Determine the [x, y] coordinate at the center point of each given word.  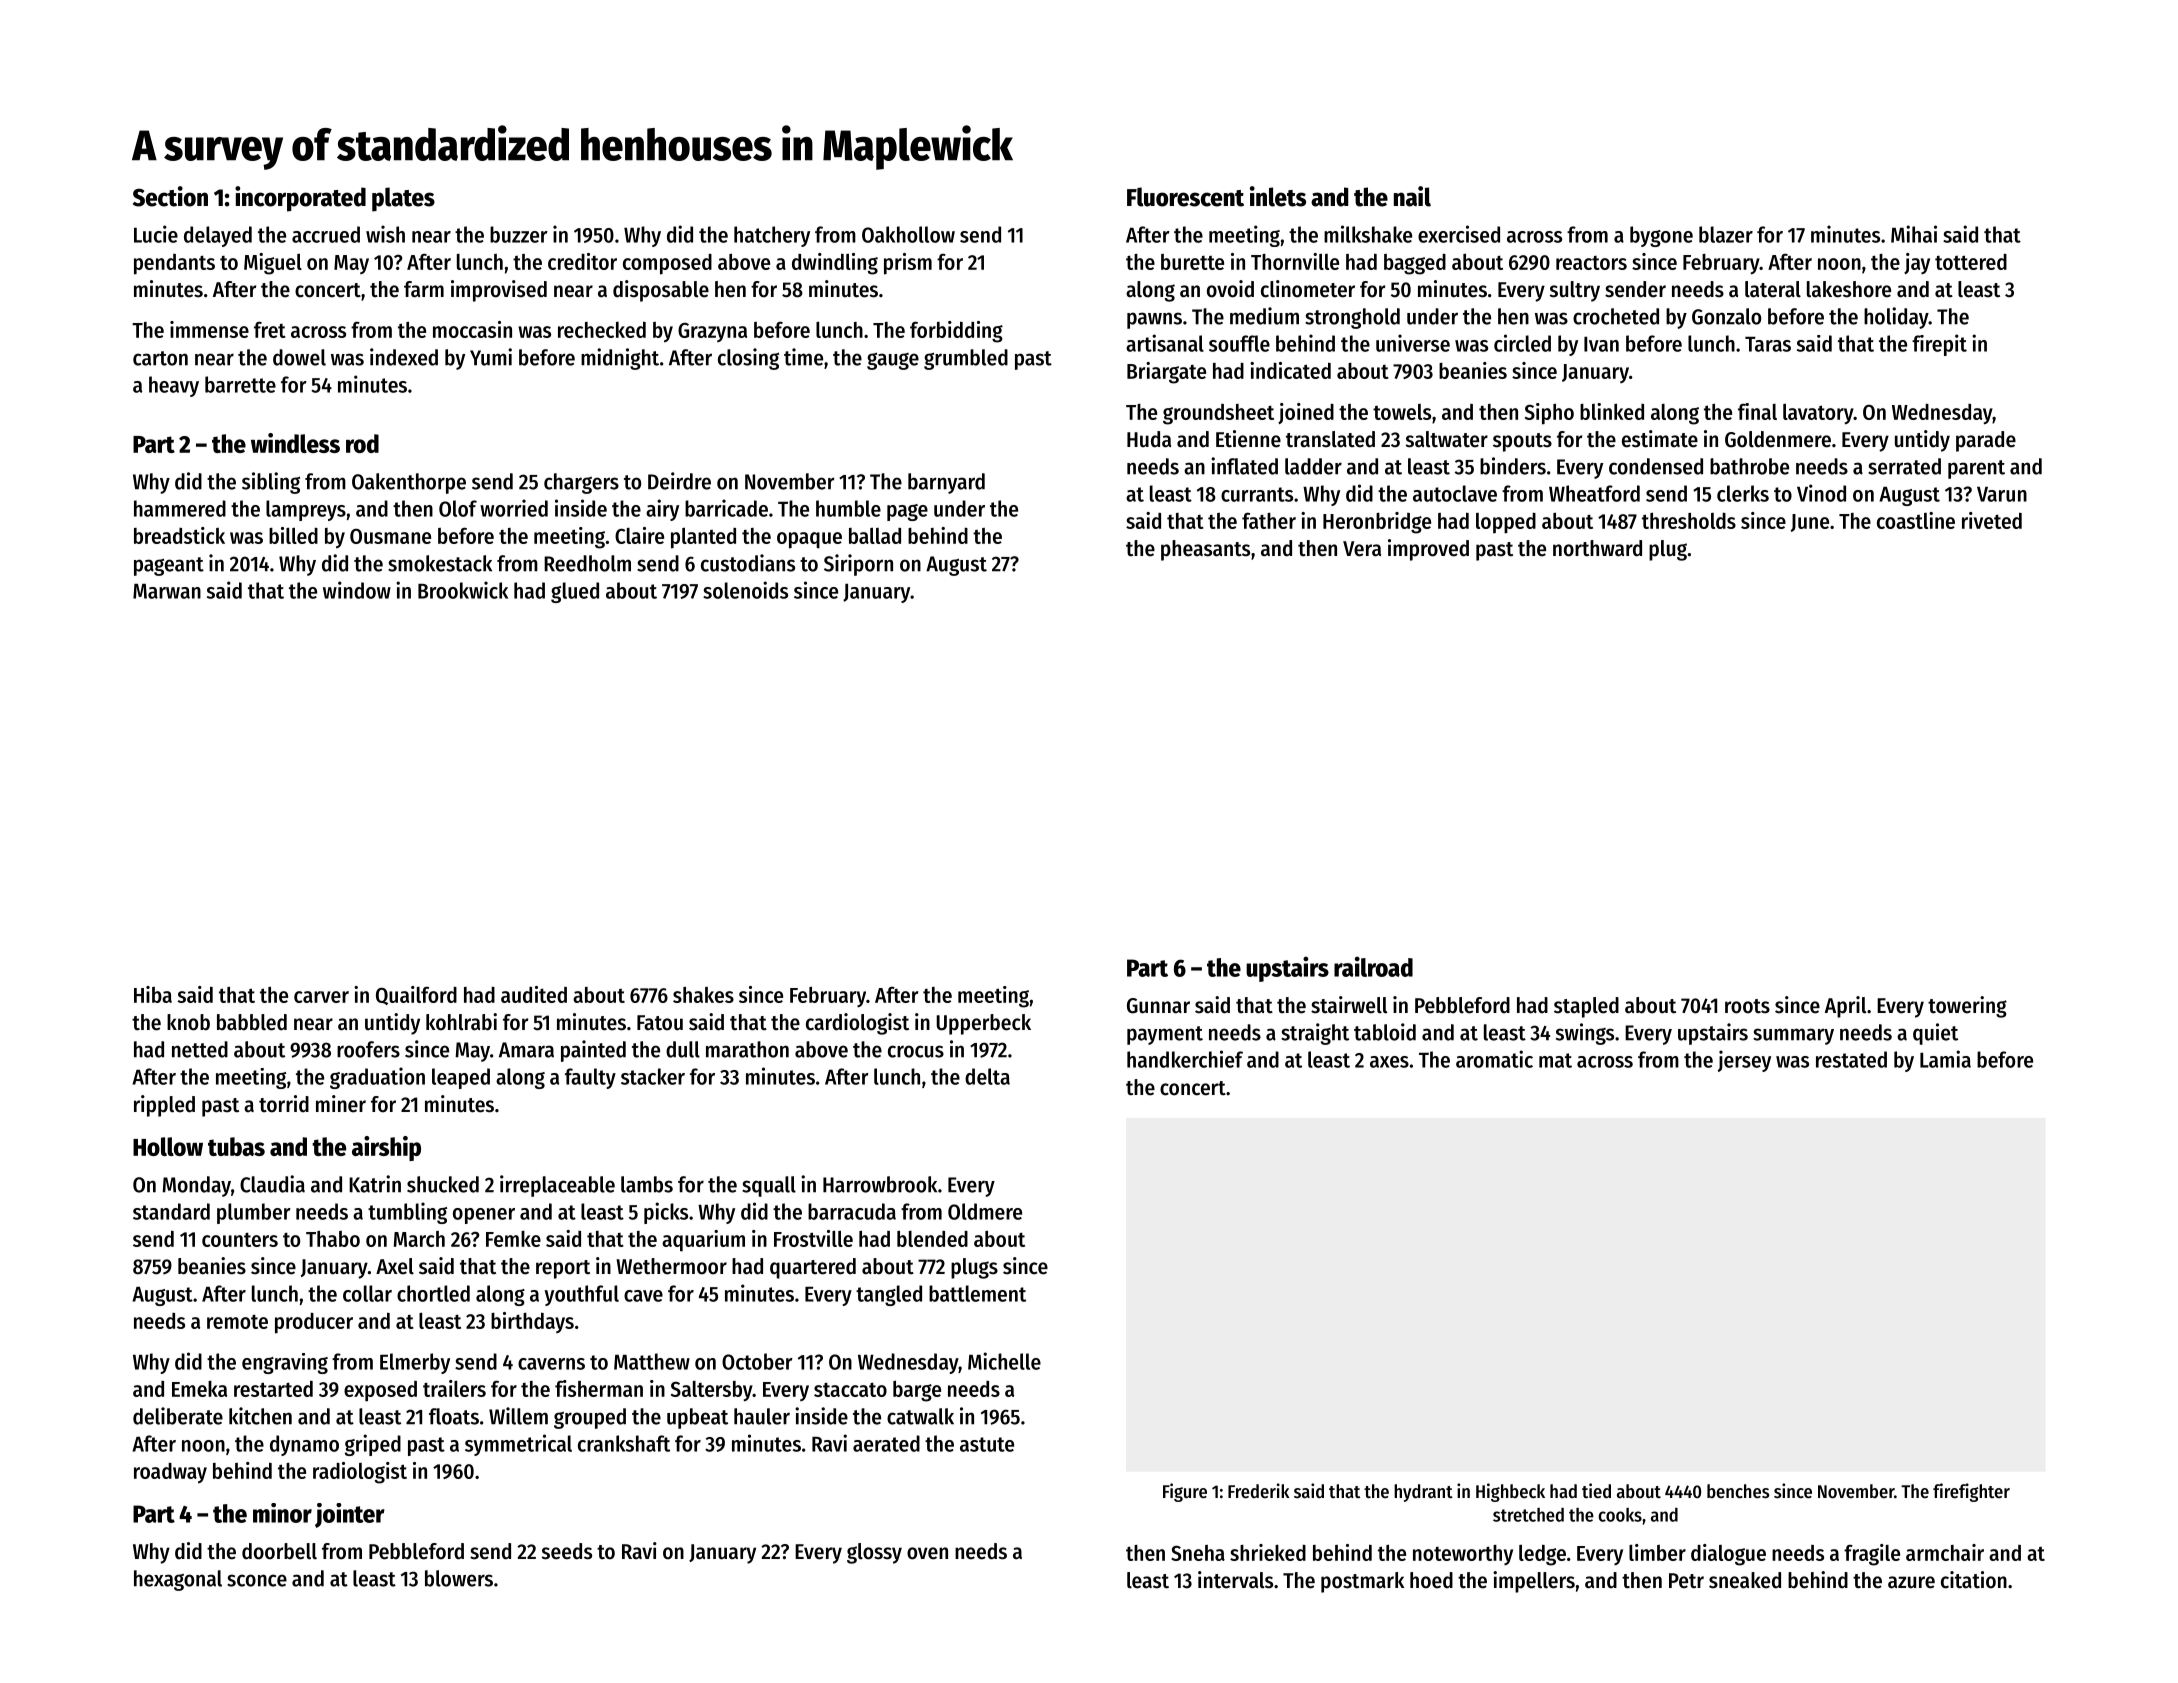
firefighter [1971, 1492]
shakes [703, 995]
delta [987, 1076]
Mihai [1914, 234]
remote [237, 1322]
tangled [889, 1295]
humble [848, 508]
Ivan [1601, 344]
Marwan [167, 591]
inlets [1278, 196]
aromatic [1494, 1059]
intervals [1235, 1580]
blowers [459, 1578]
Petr [1686, 1581]
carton [160, 358]
